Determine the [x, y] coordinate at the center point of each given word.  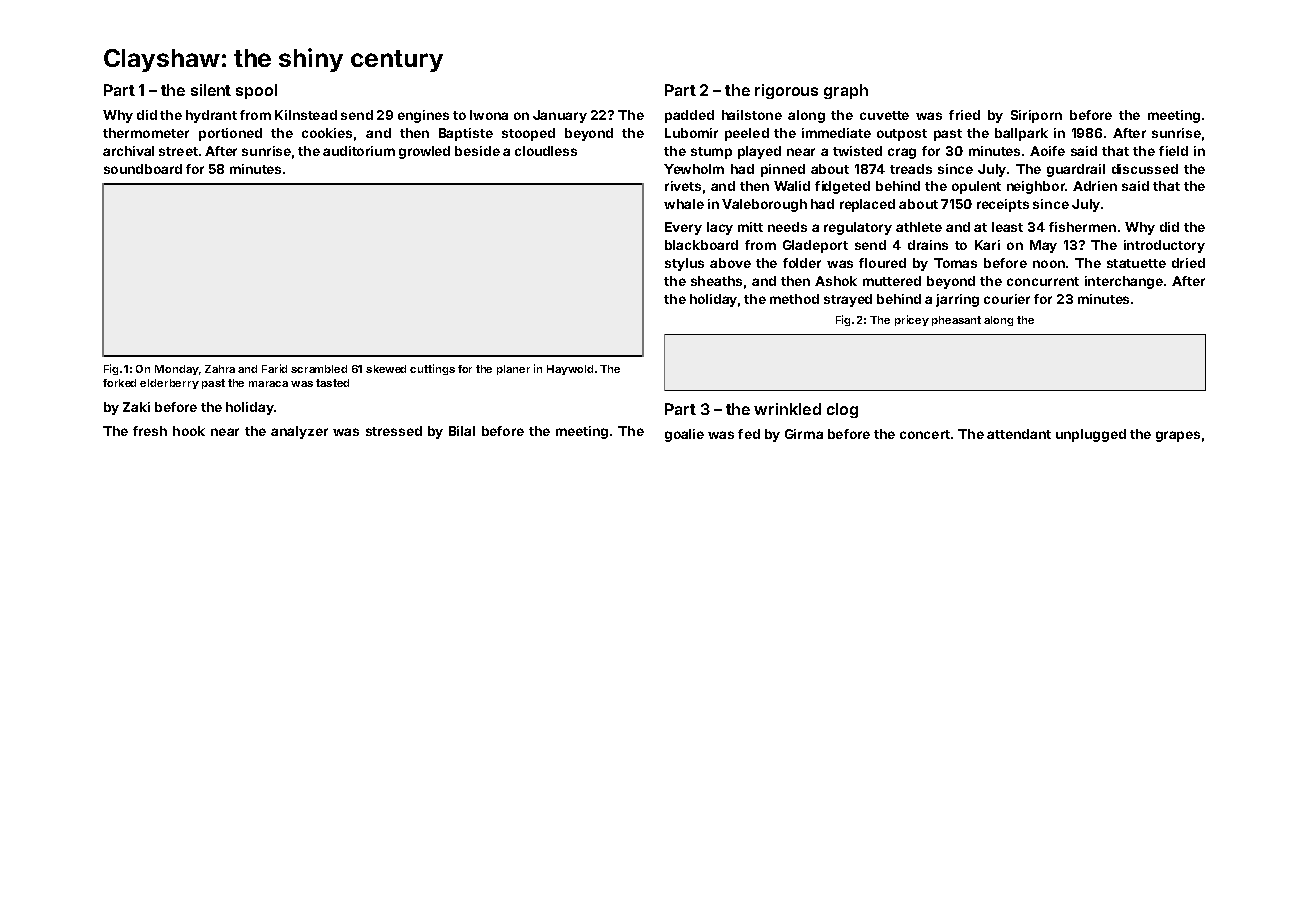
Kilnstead [306, 115]
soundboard [143, 169]
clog [842, 410]
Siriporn [1036, 116]
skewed [386, 369]
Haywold [570, 370]
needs [787, 227]
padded [689, 116]
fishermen [1082, 227]
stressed [394, 431]
